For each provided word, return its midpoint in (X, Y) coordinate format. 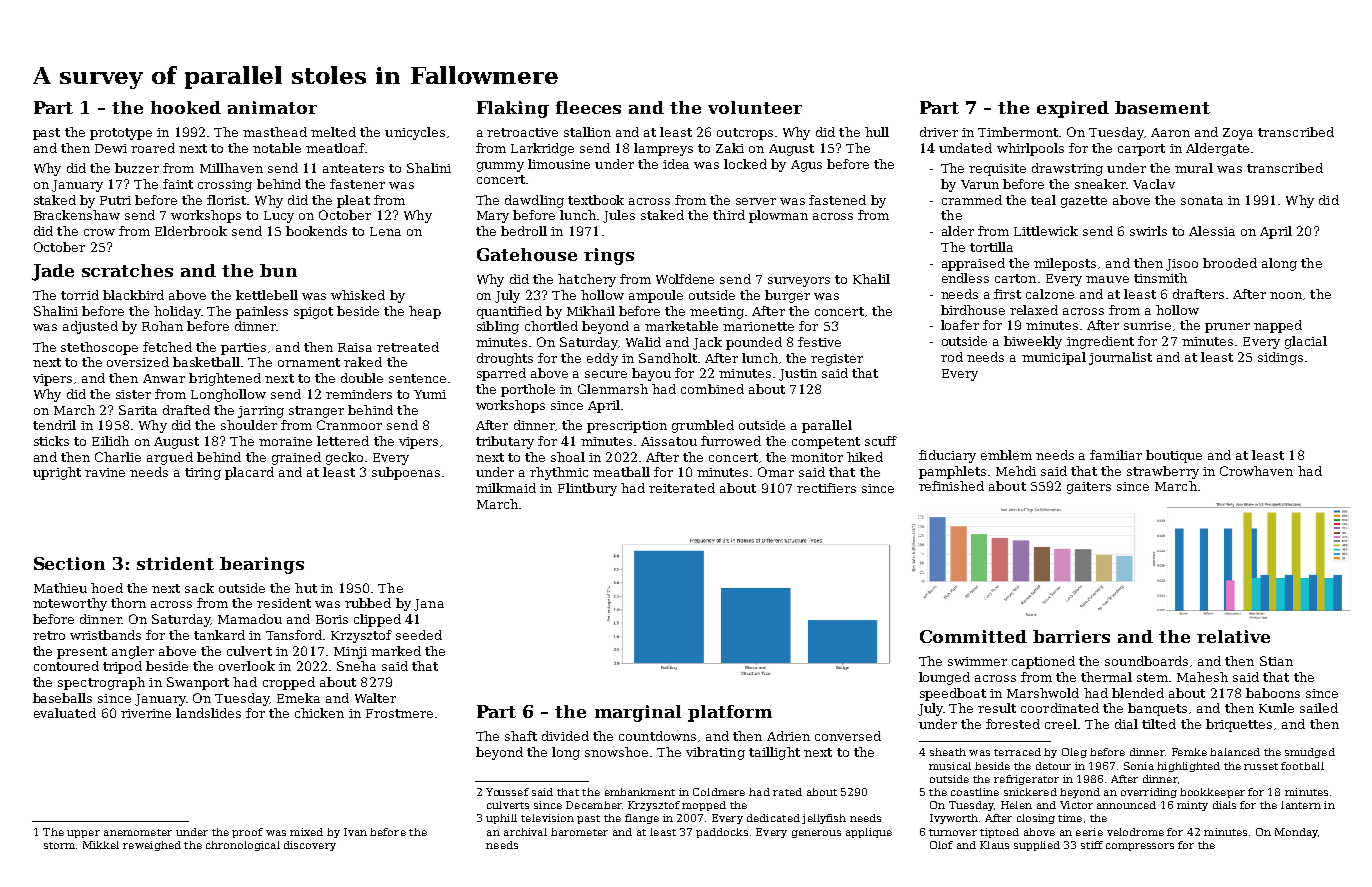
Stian (1276, 661)
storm (59, 845)
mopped (704, 806)
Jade (53, 272)
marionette (758, 326)
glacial (1306, 342)
